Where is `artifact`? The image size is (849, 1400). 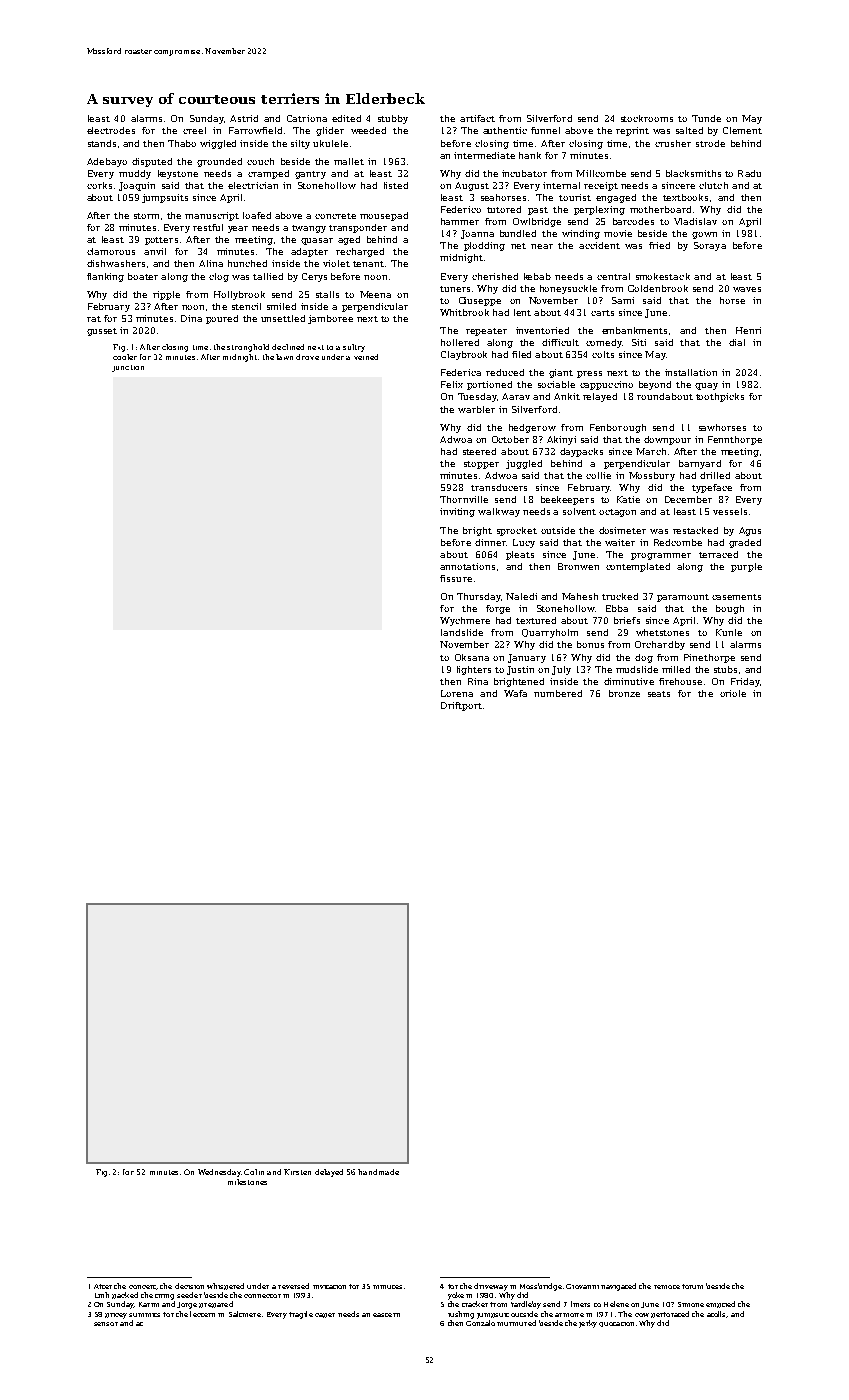 artifact is located at coordinates (477, 118).
